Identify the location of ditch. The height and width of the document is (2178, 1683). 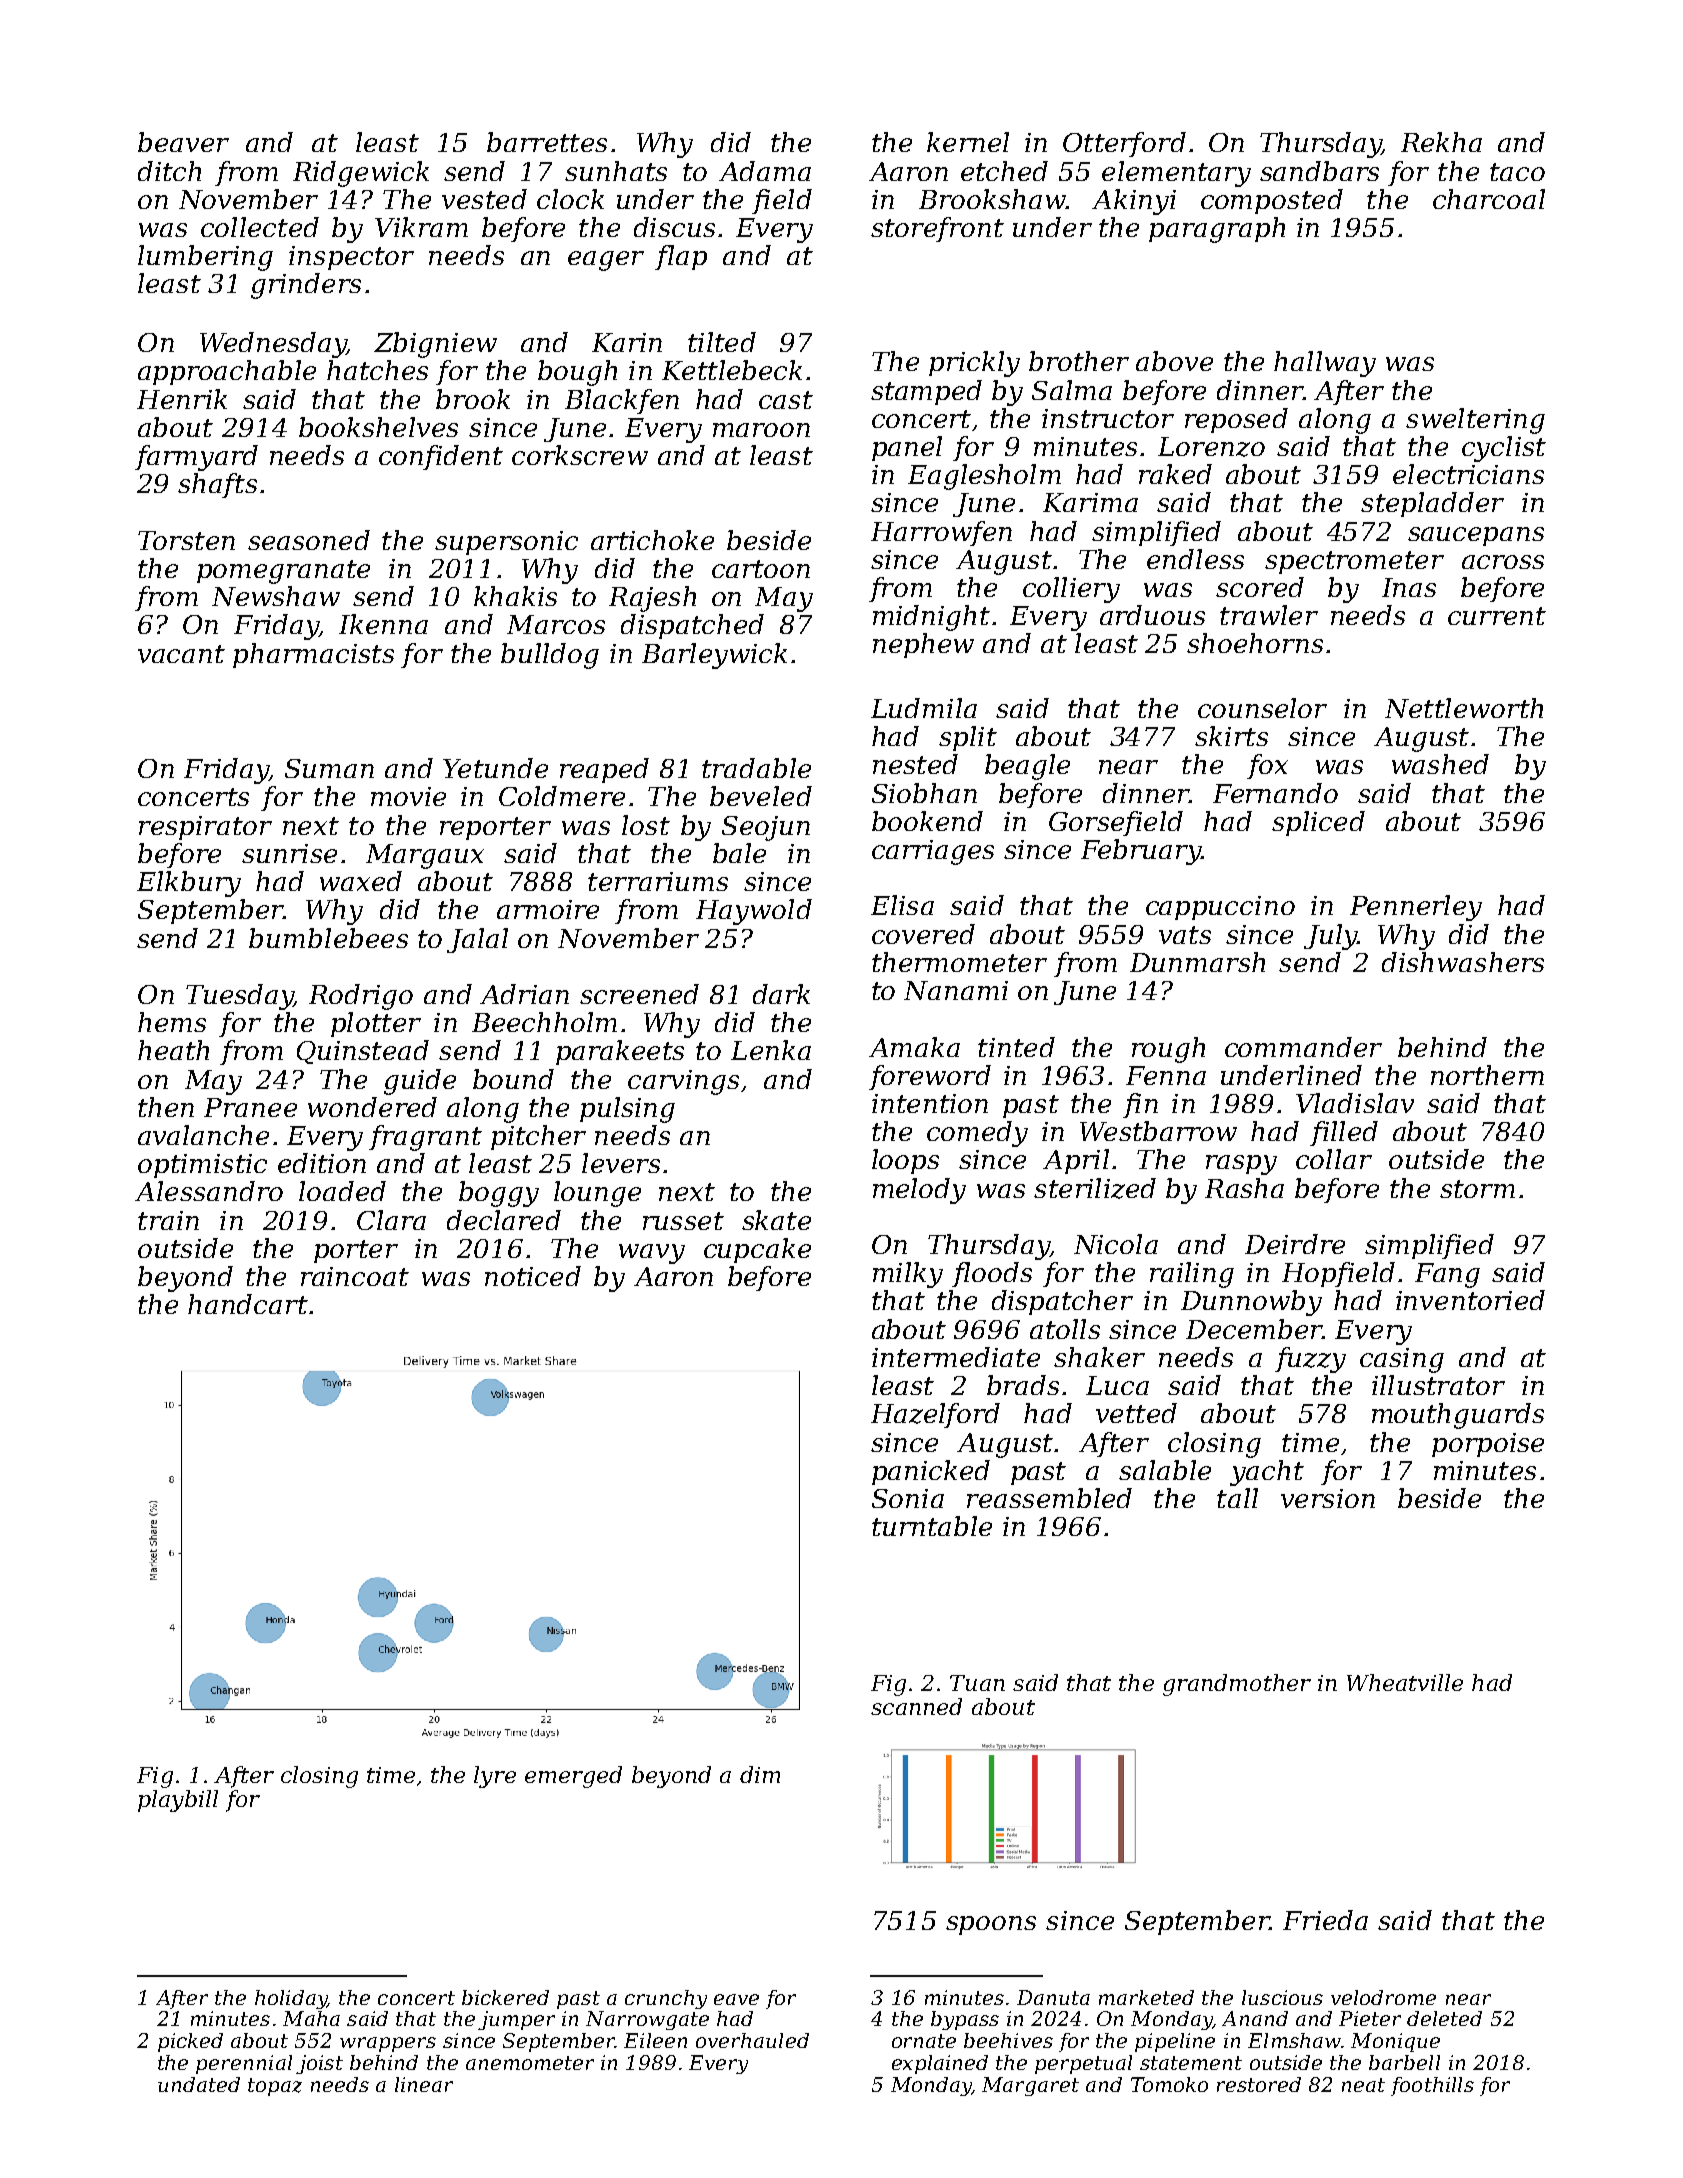
(169, 171).
